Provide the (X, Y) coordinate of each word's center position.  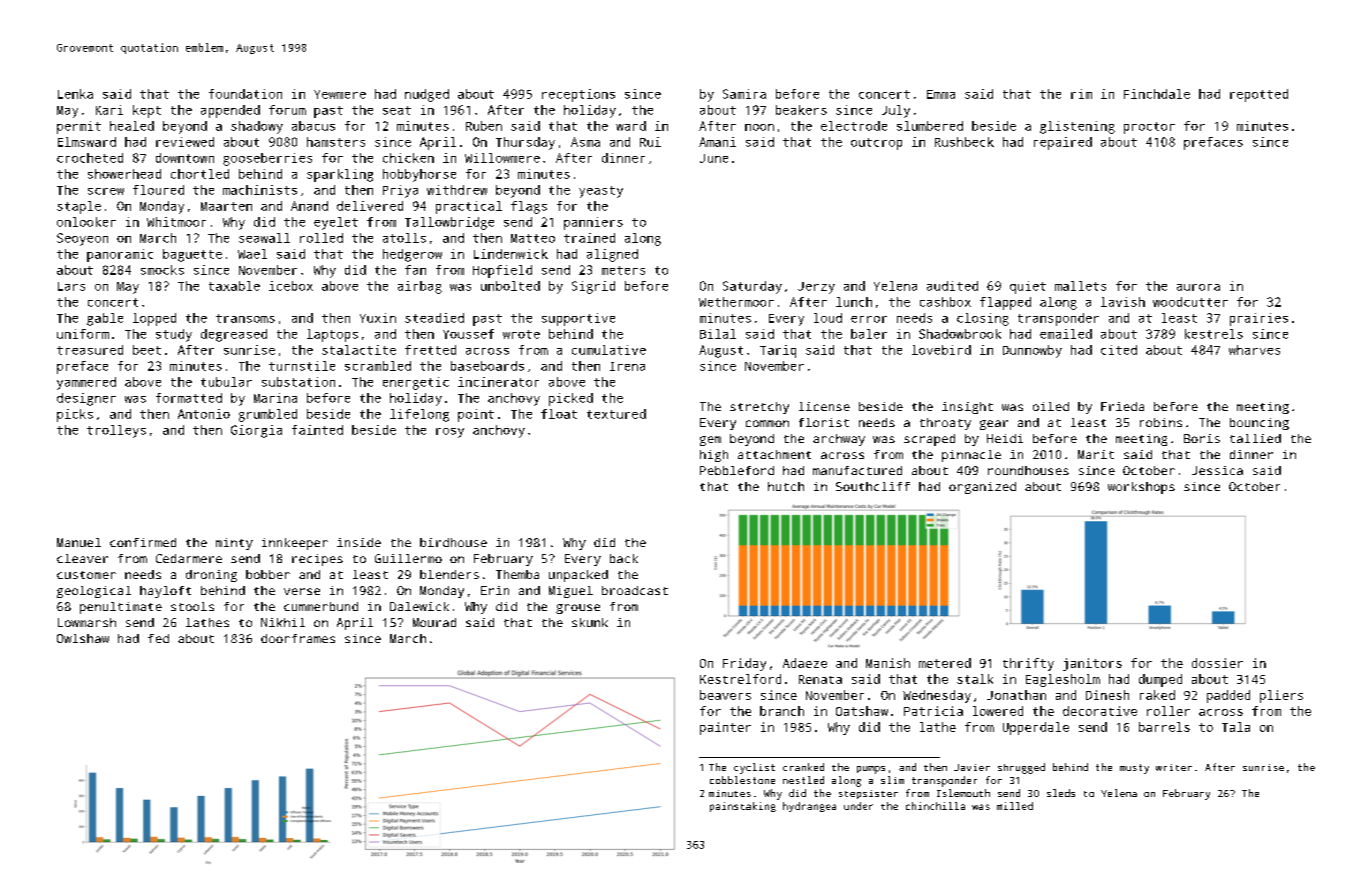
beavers (725, 695)
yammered (86, 383)
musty (1134, 769)
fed (158, 638)
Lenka (75, 94)
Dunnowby (1032, 351)
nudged (427, 95)
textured (616, 414)
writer (1174, 767)
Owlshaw (83, 638)
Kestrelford (740, 679)
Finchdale (1157, 94)
